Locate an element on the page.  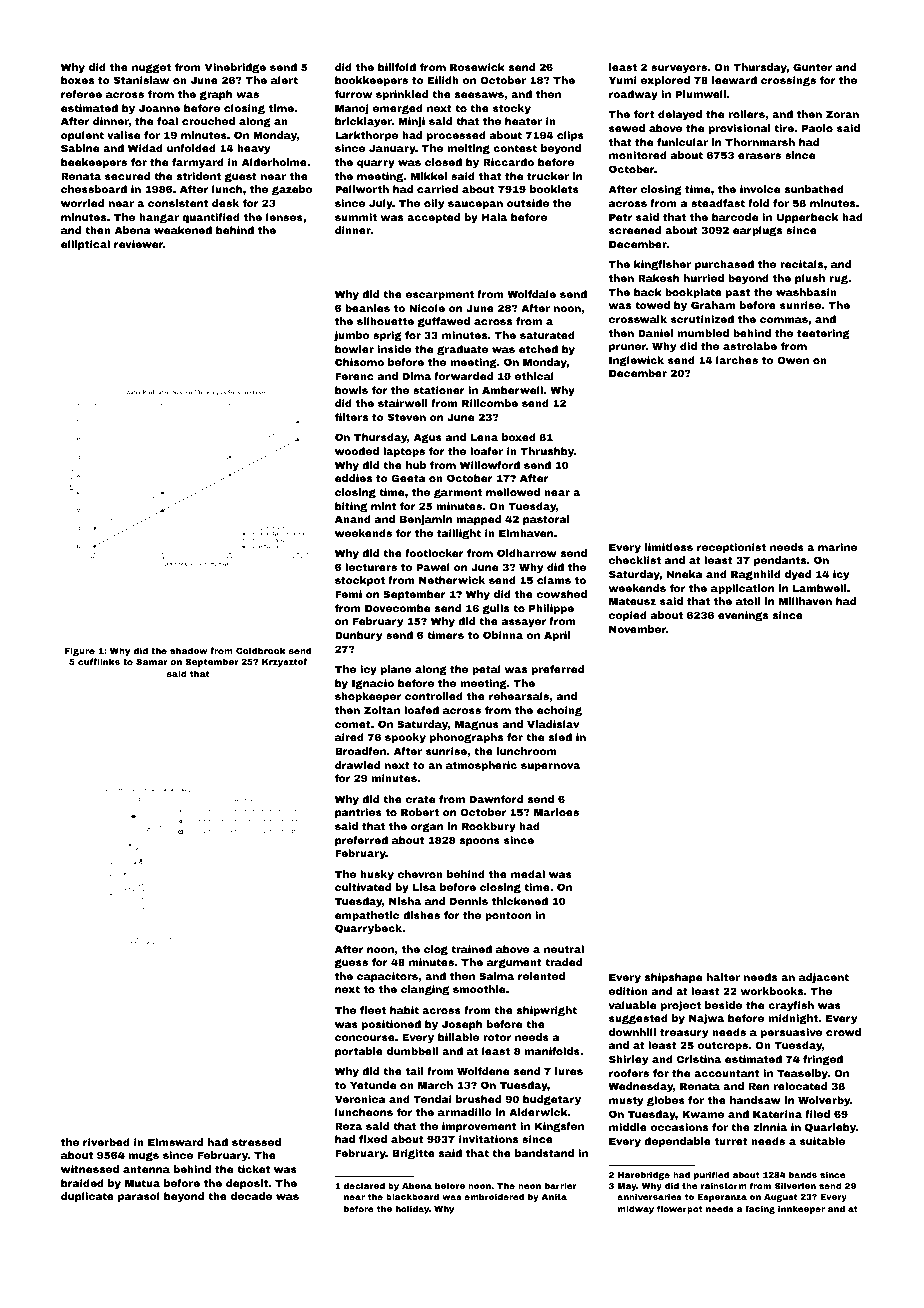
Zoran is located at coordinates (842, 114).
